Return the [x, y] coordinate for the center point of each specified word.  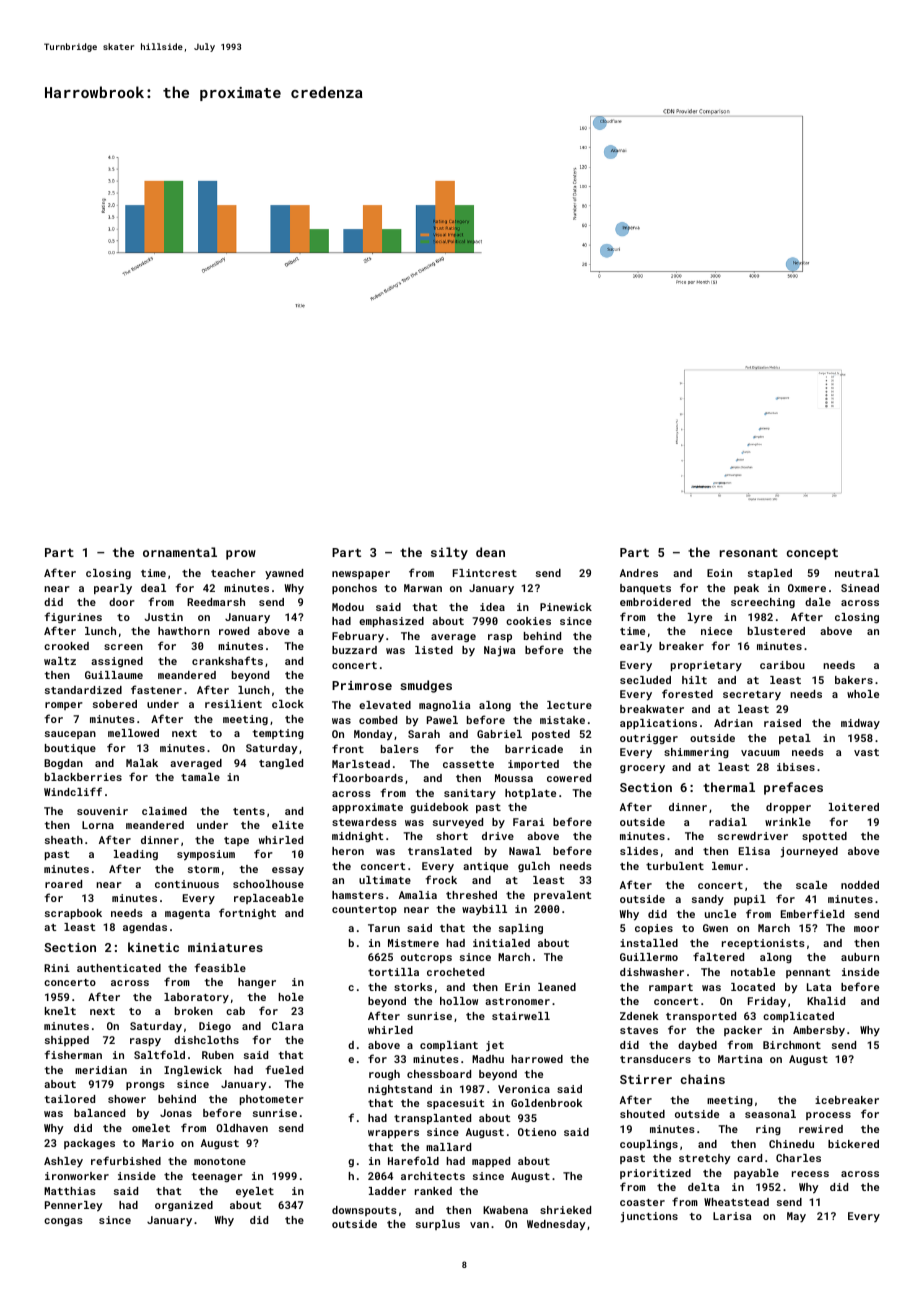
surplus [438, 1225]
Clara [287, 1026]
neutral [857, 573]
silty [449, 553]
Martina [740, 1059]
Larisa [732, 1216]
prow [241, 555]
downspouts [364, 1211]
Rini [57, 968]
